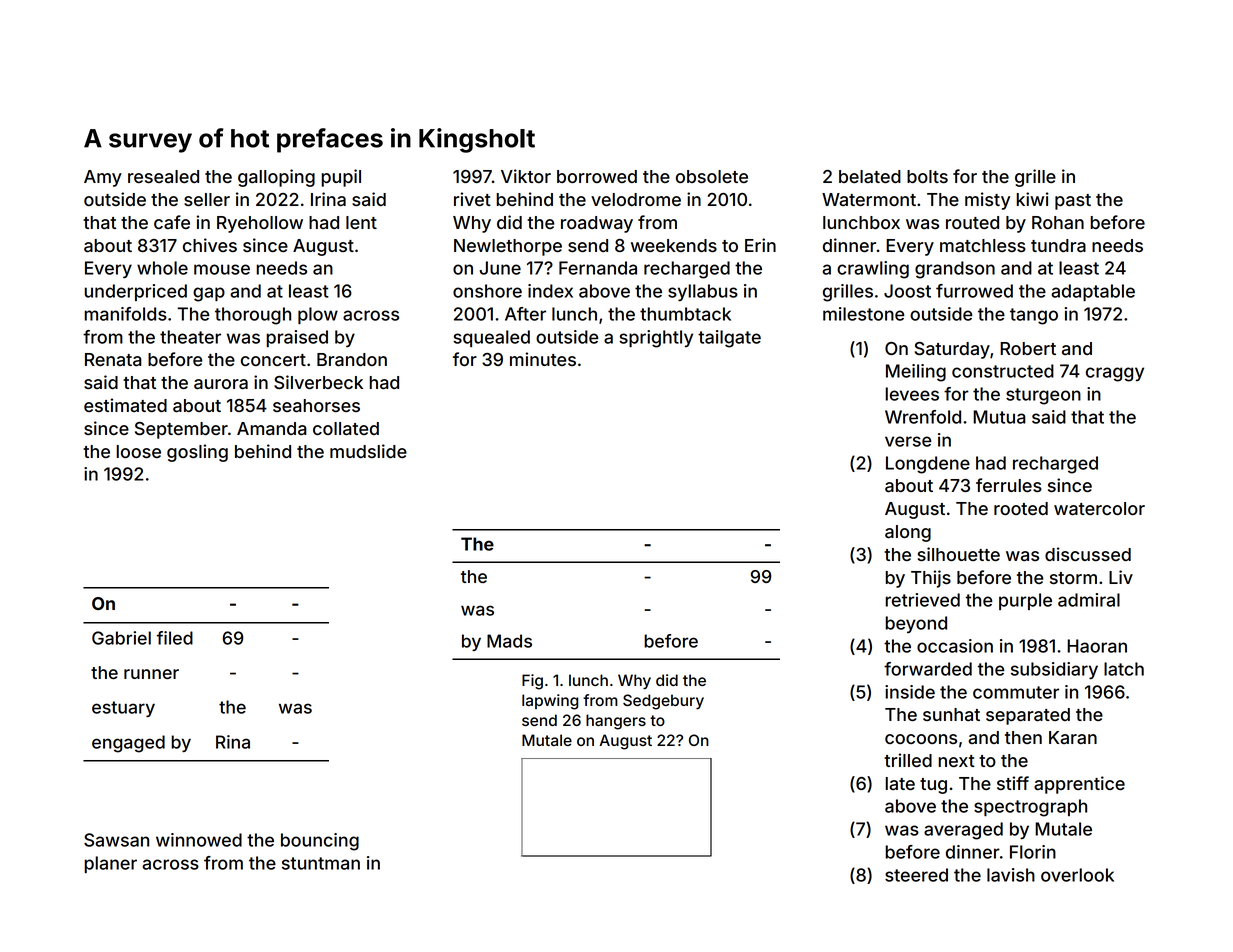 The width and height of the document is (1233, 952). Describe the element at coordinates (368, 451) in the document. I see `mudslide` at that location.
